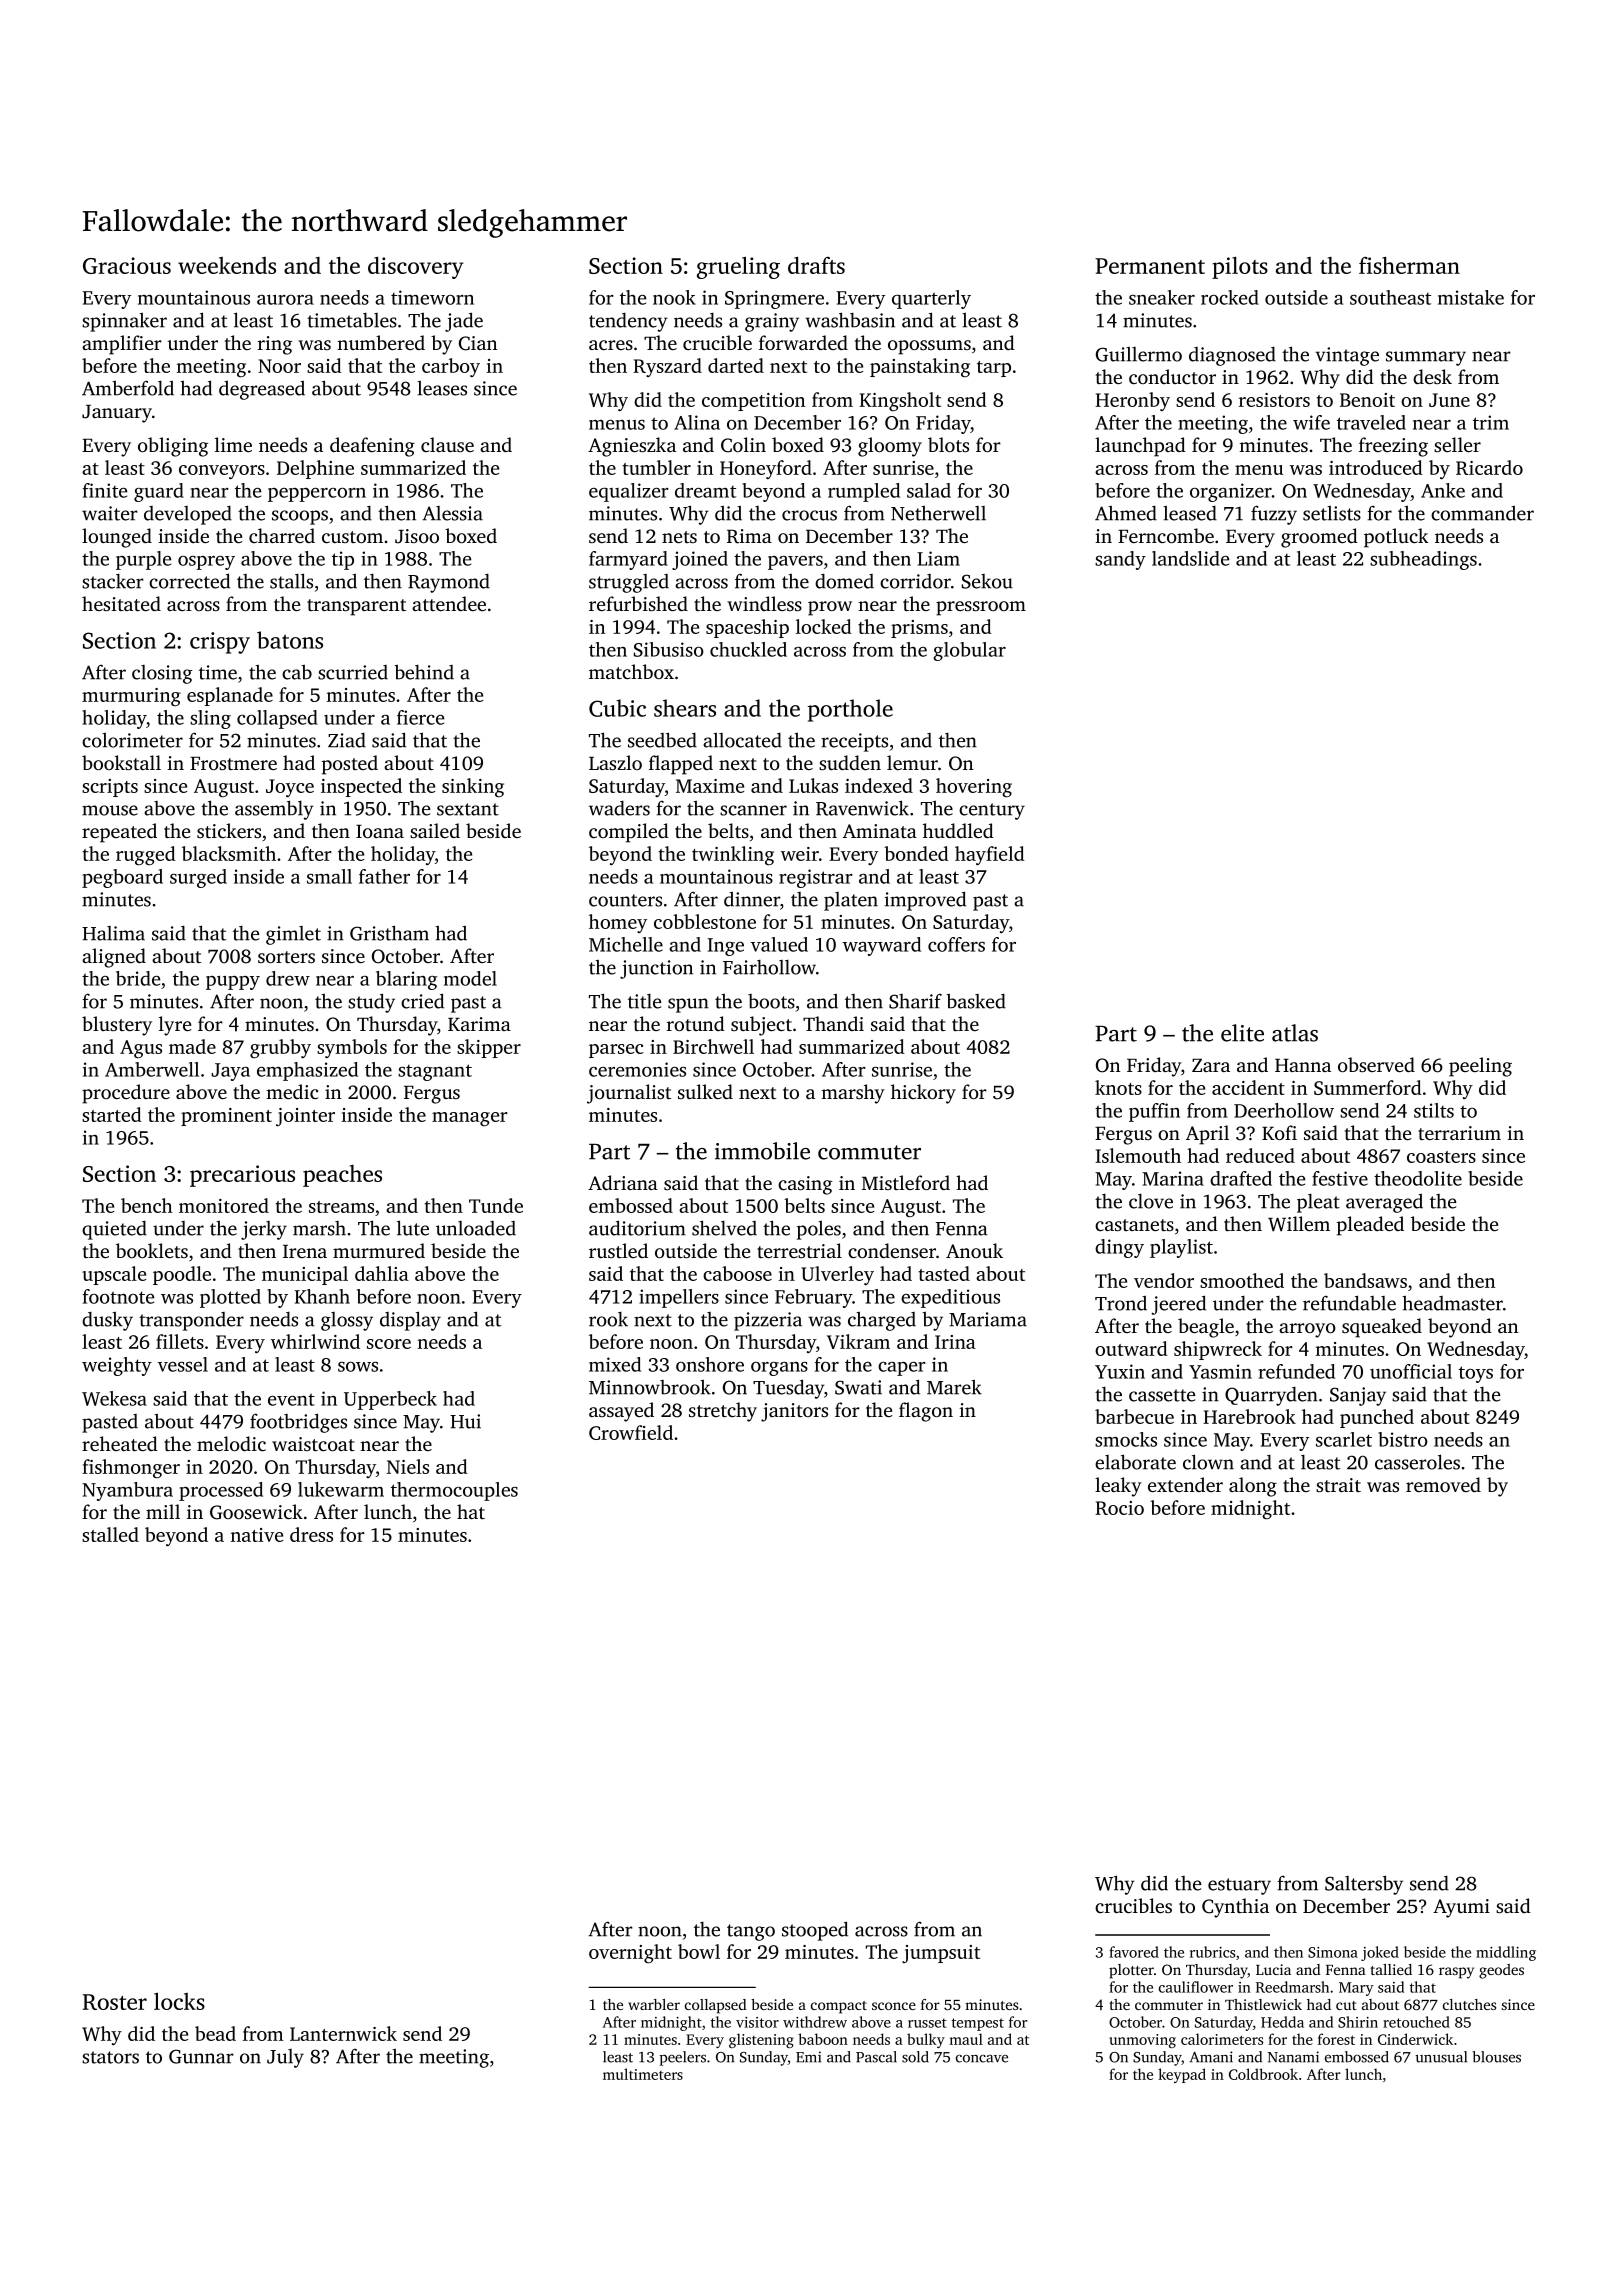  I want to click on Anouk, so click(974, 1250).
